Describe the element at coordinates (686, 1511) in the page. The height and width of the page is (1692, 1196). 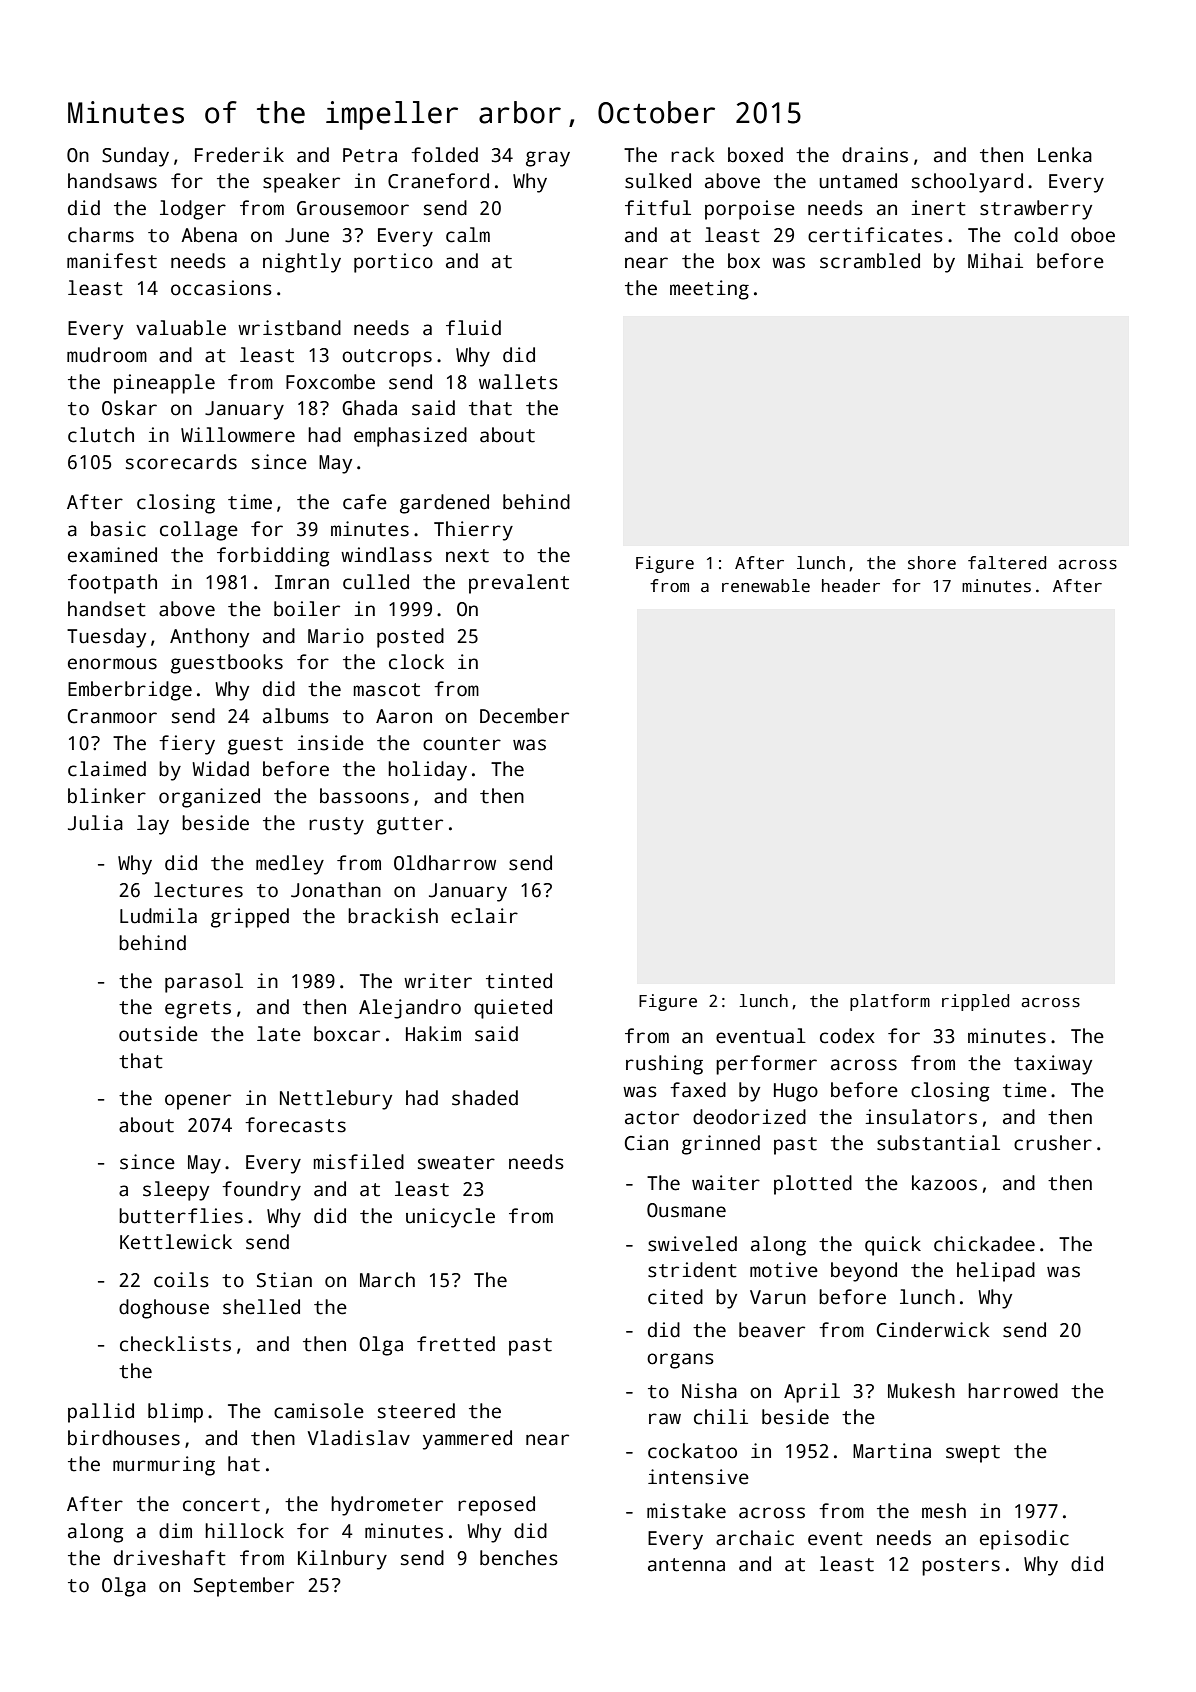
I see `mistake` at that location.
